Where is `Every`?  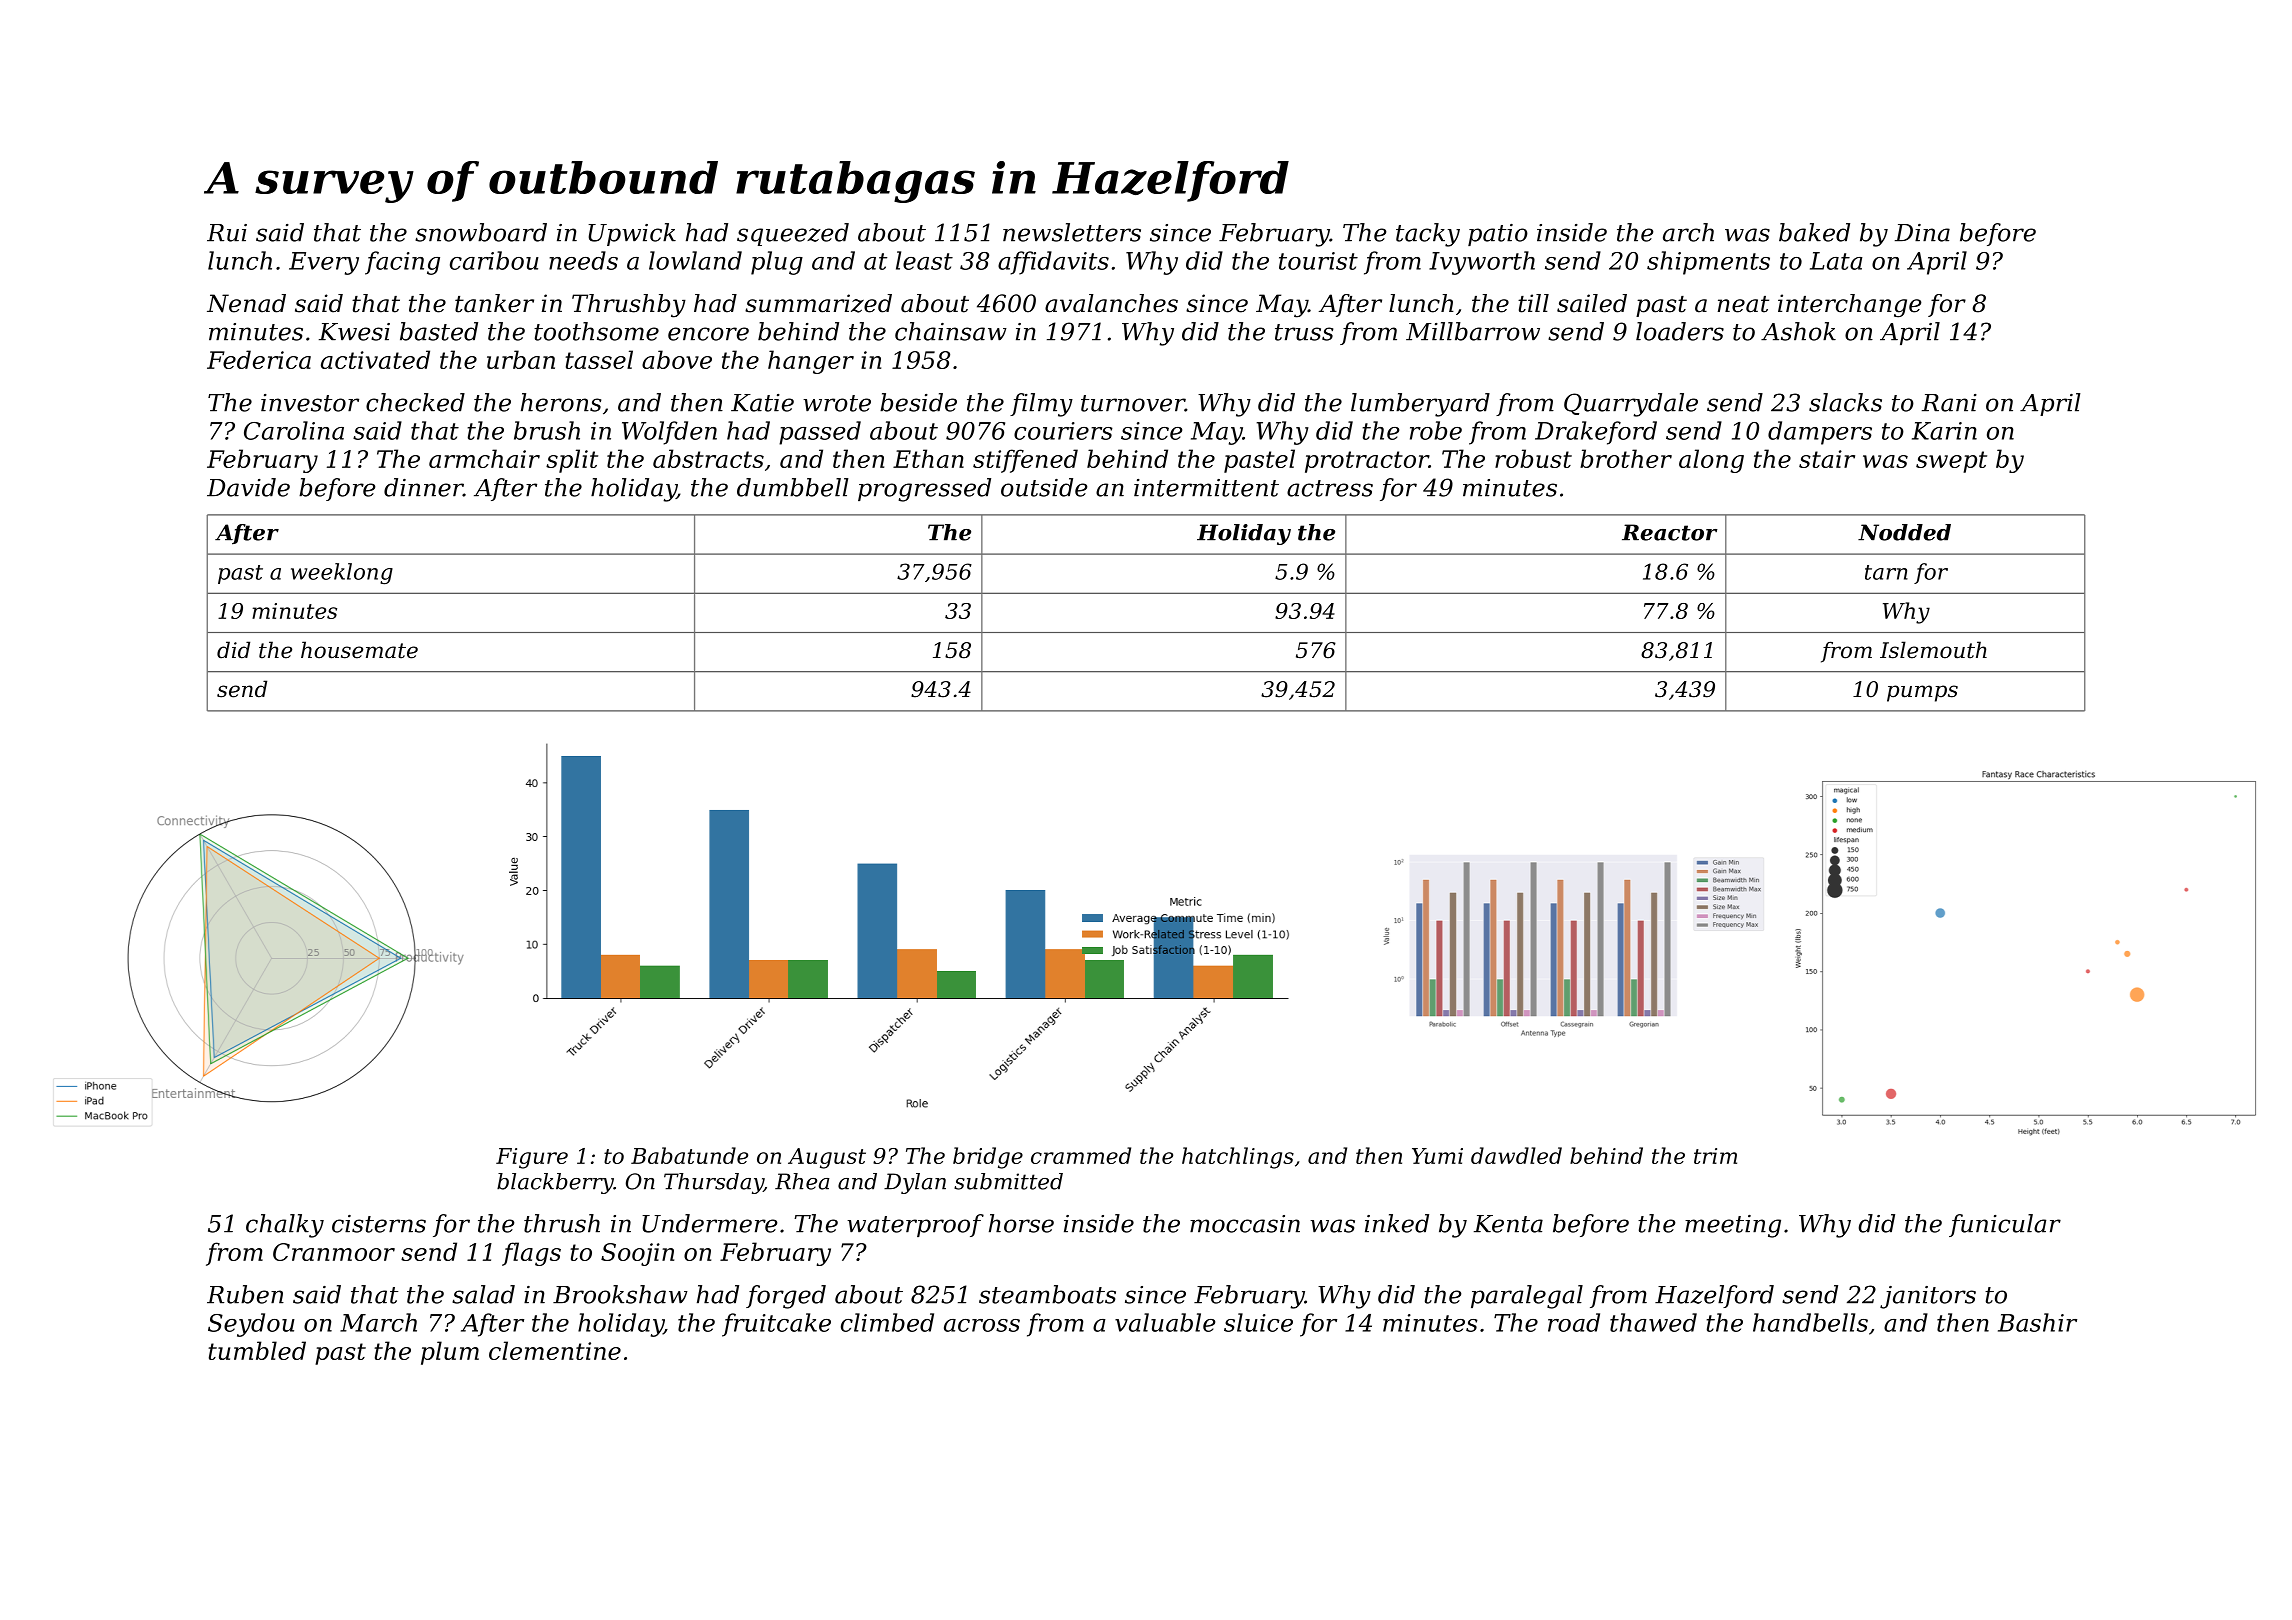
Every is located at coordinates (324, 263).
